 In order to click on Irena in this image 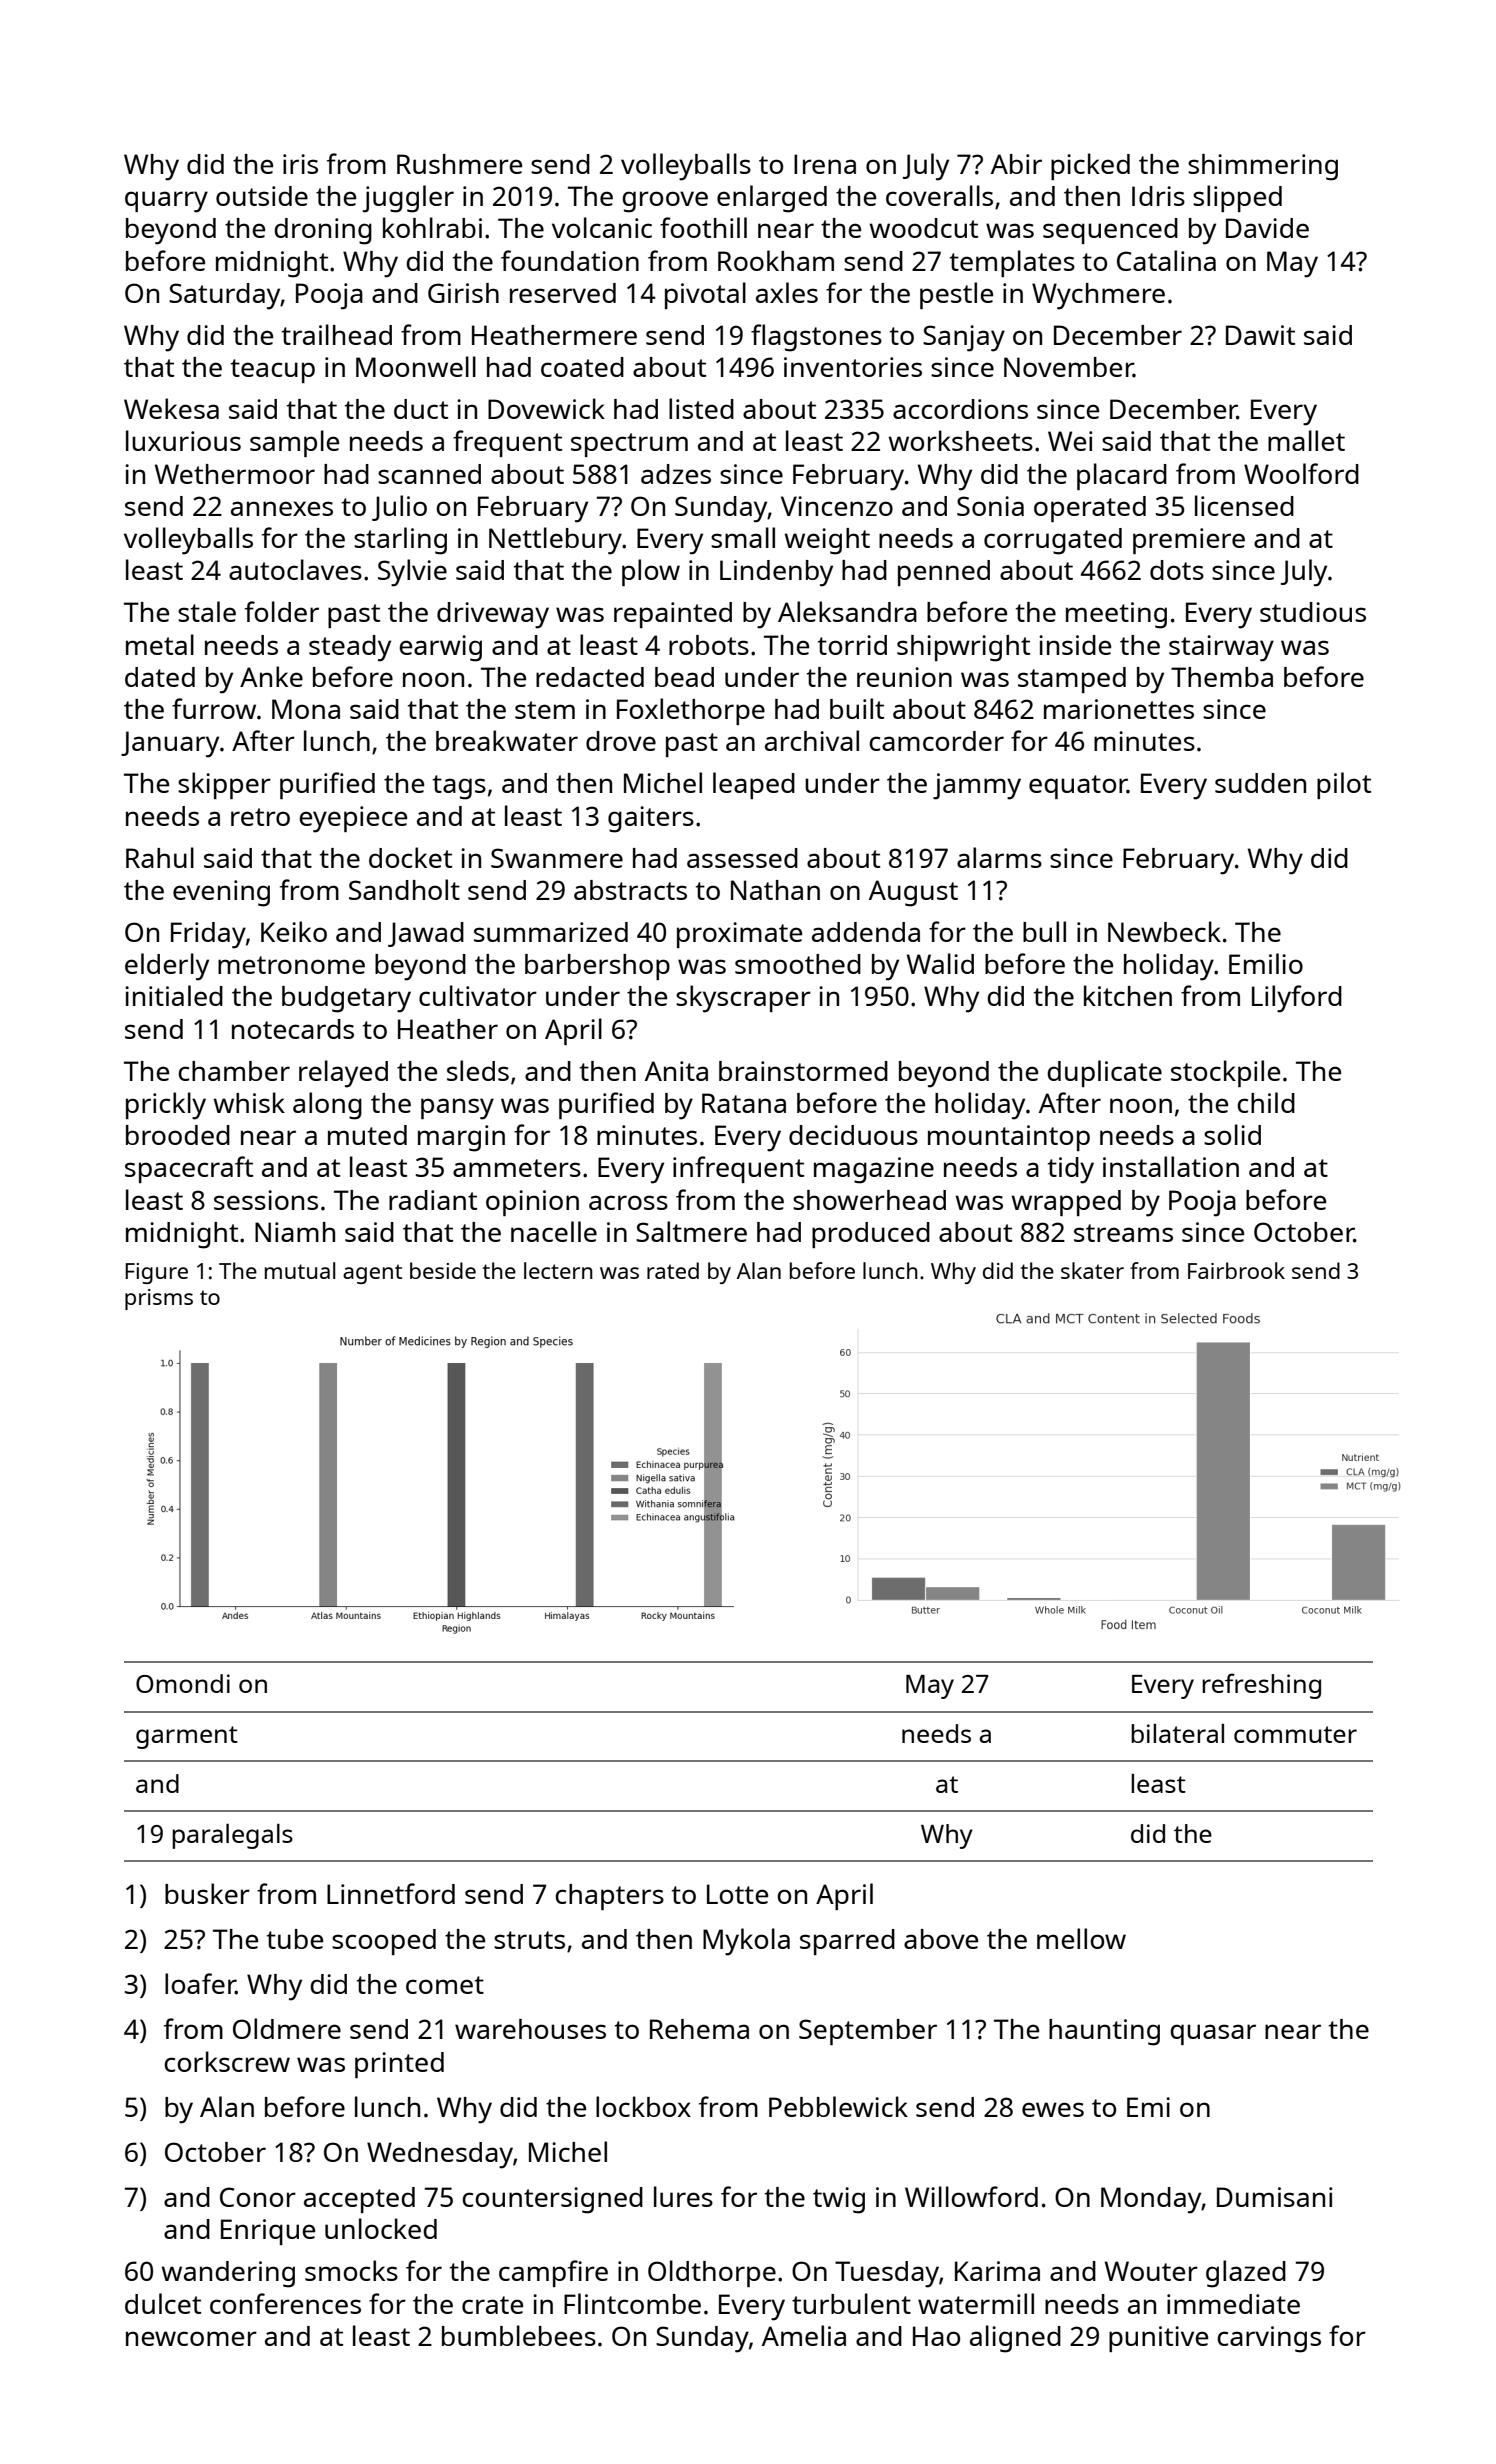, I will do `click(825, 164)`.
